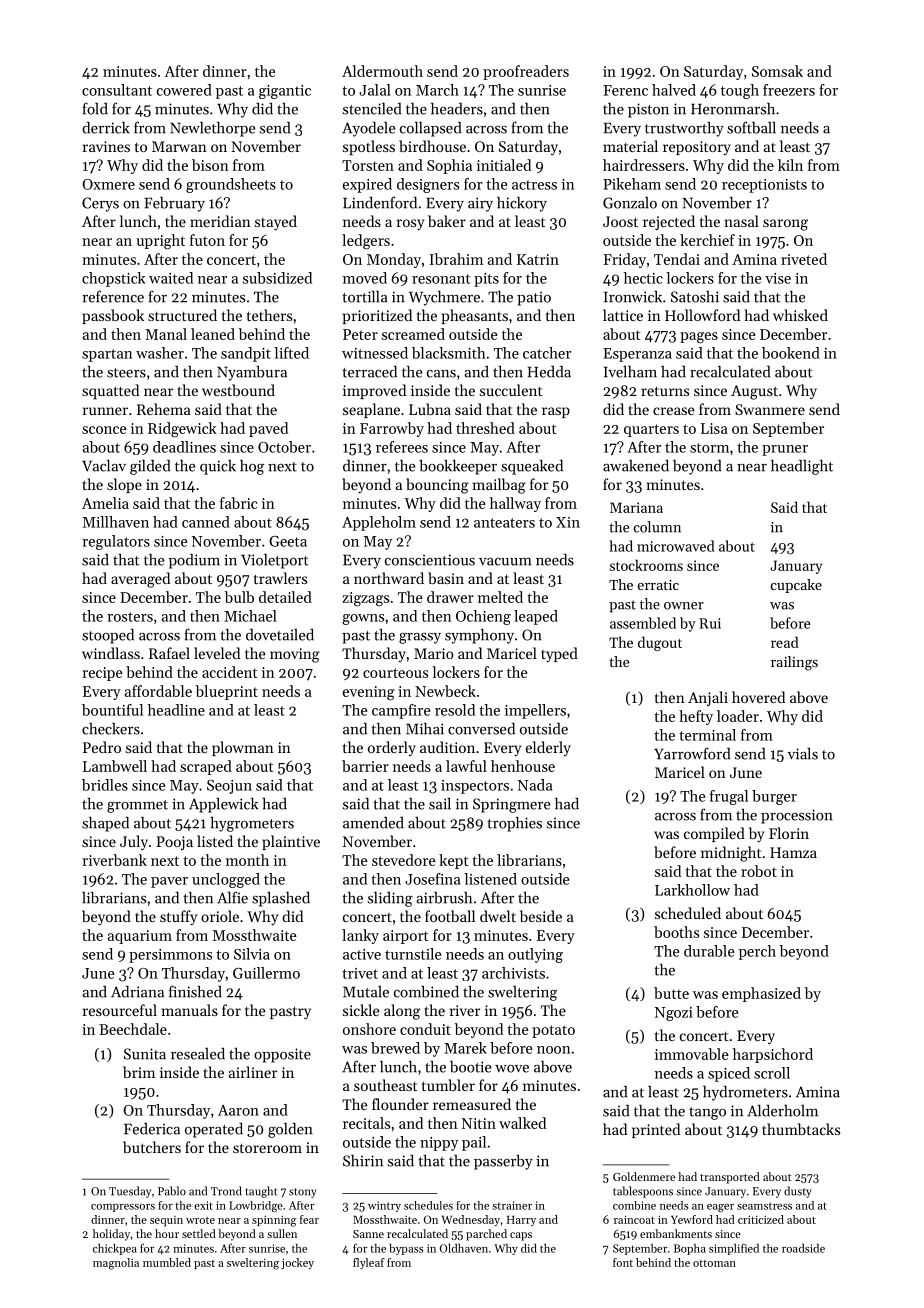  What do you see at coordinates (803, 1248) in the screenshot?
I see `roadside` at bounding box center [803, 1248].
